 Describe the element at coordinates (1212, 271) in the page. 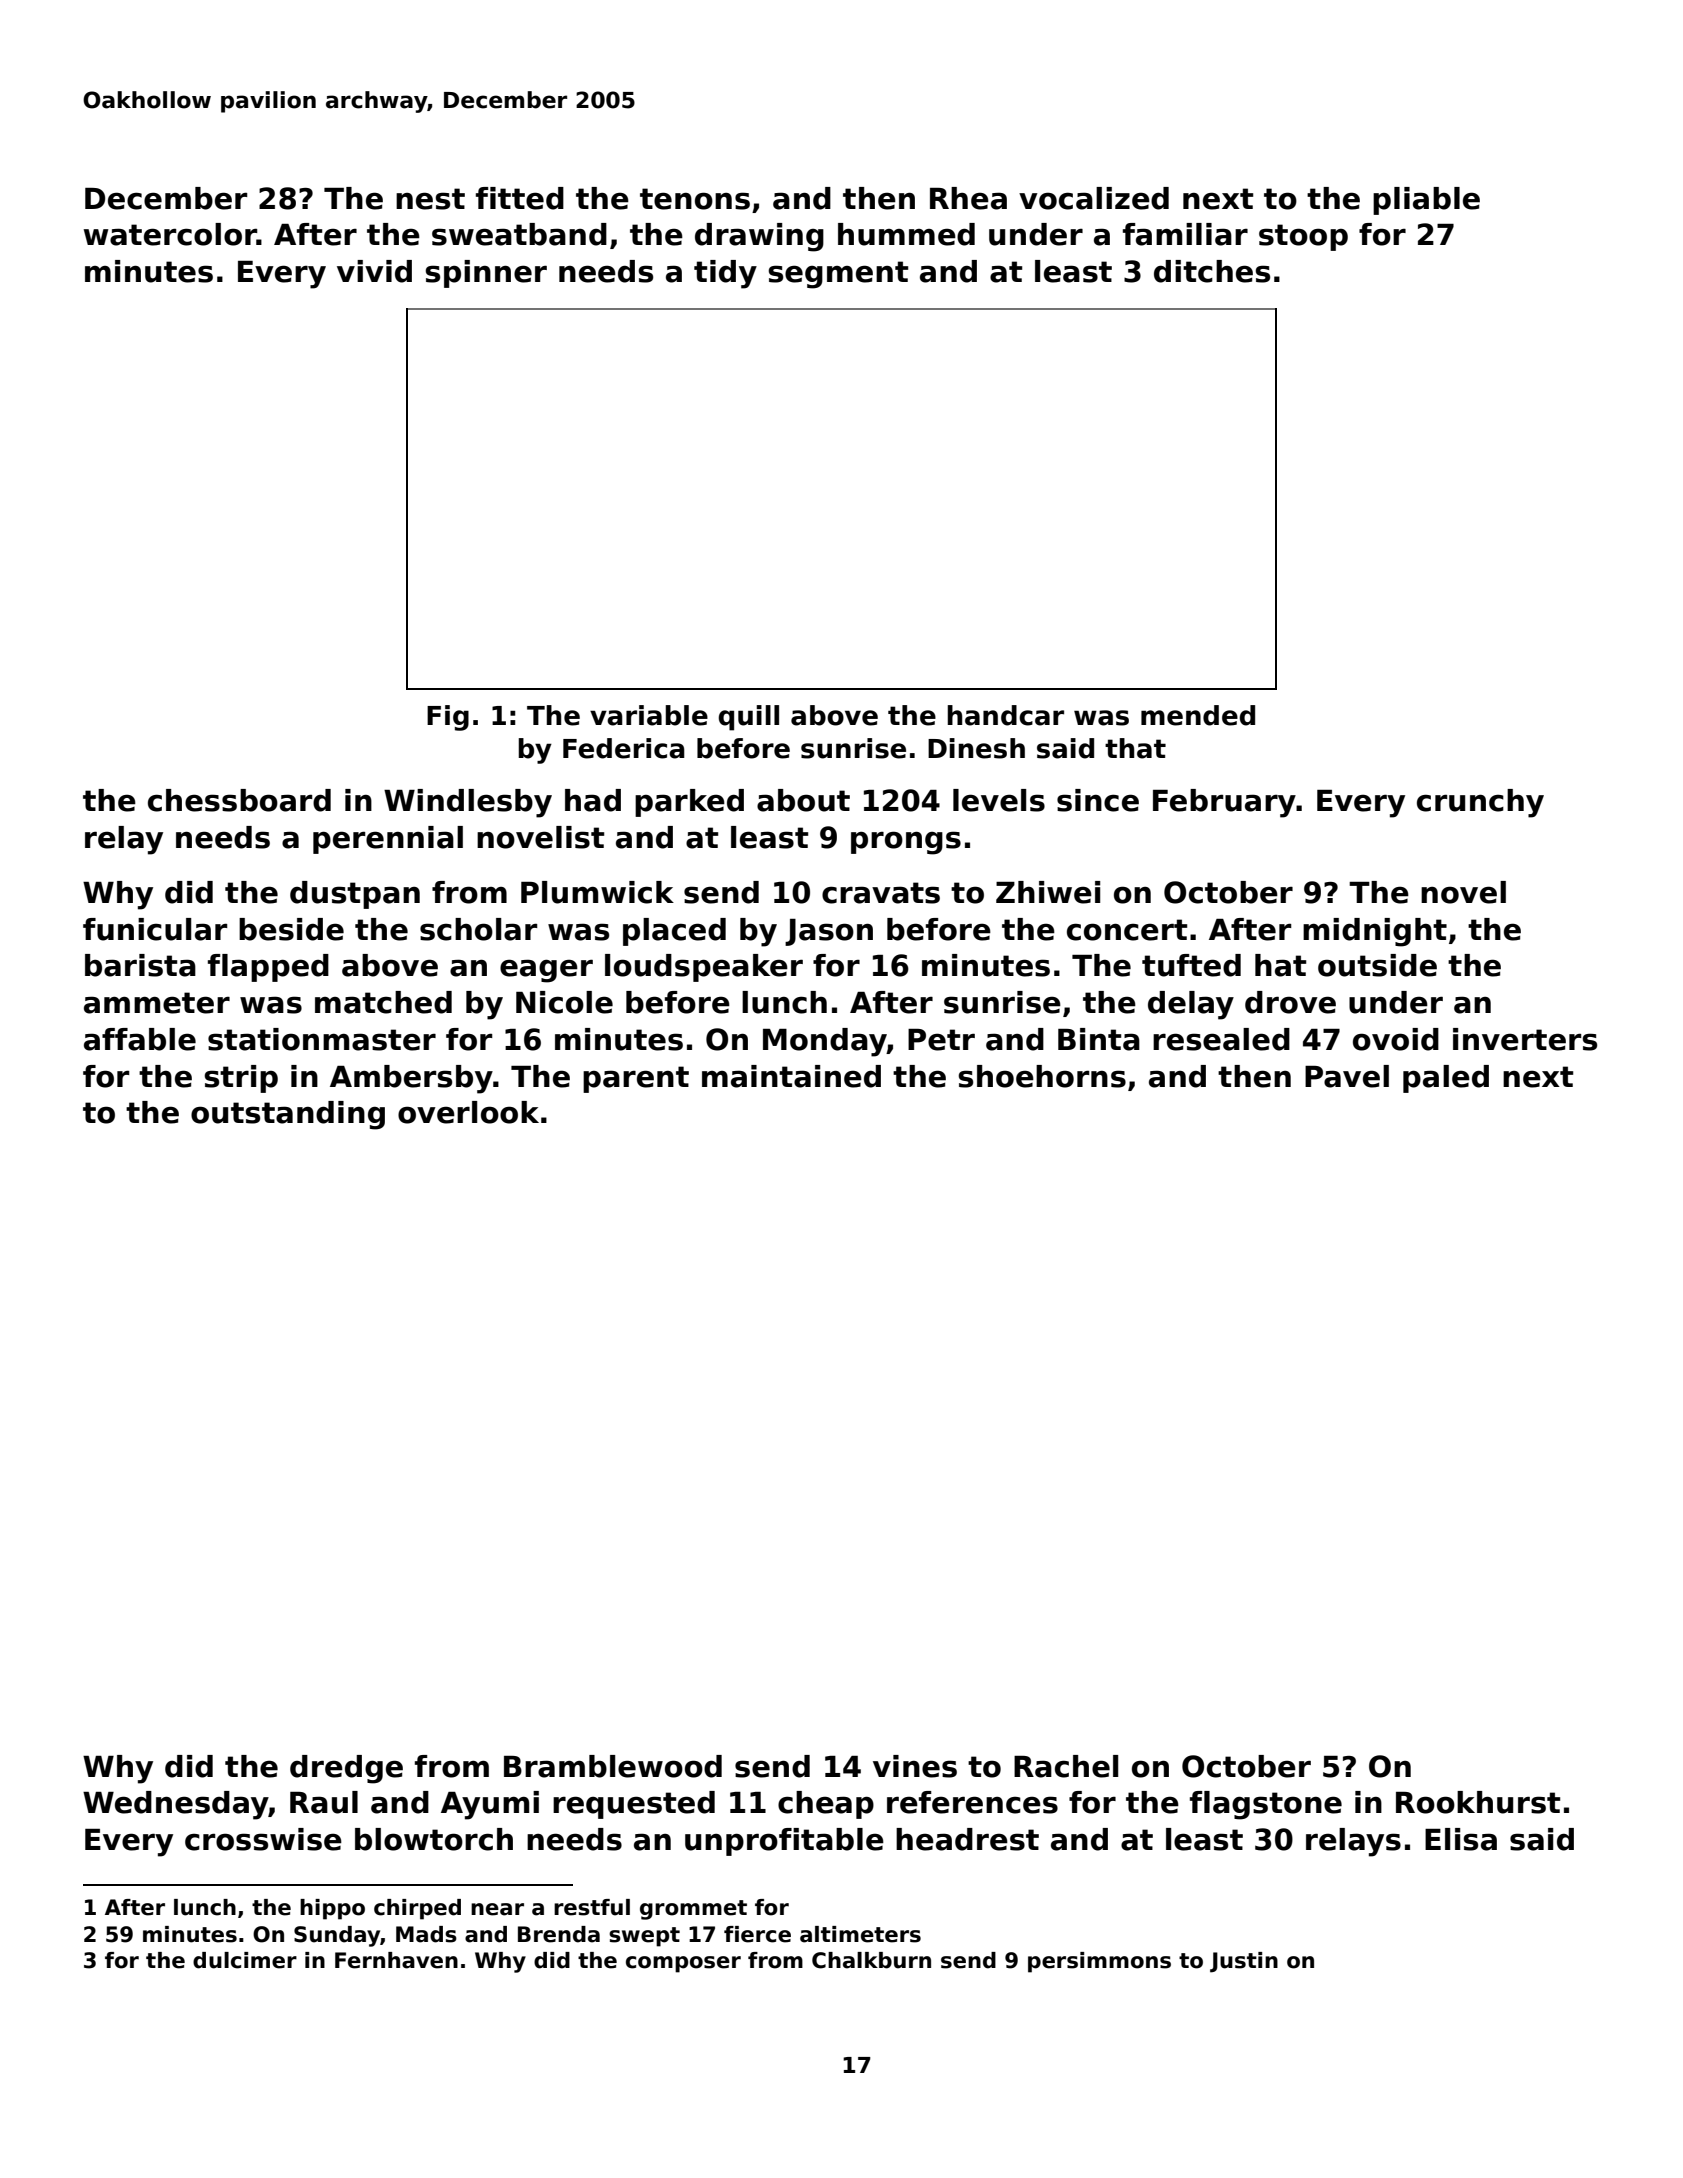

I see `ditches` at that location.
